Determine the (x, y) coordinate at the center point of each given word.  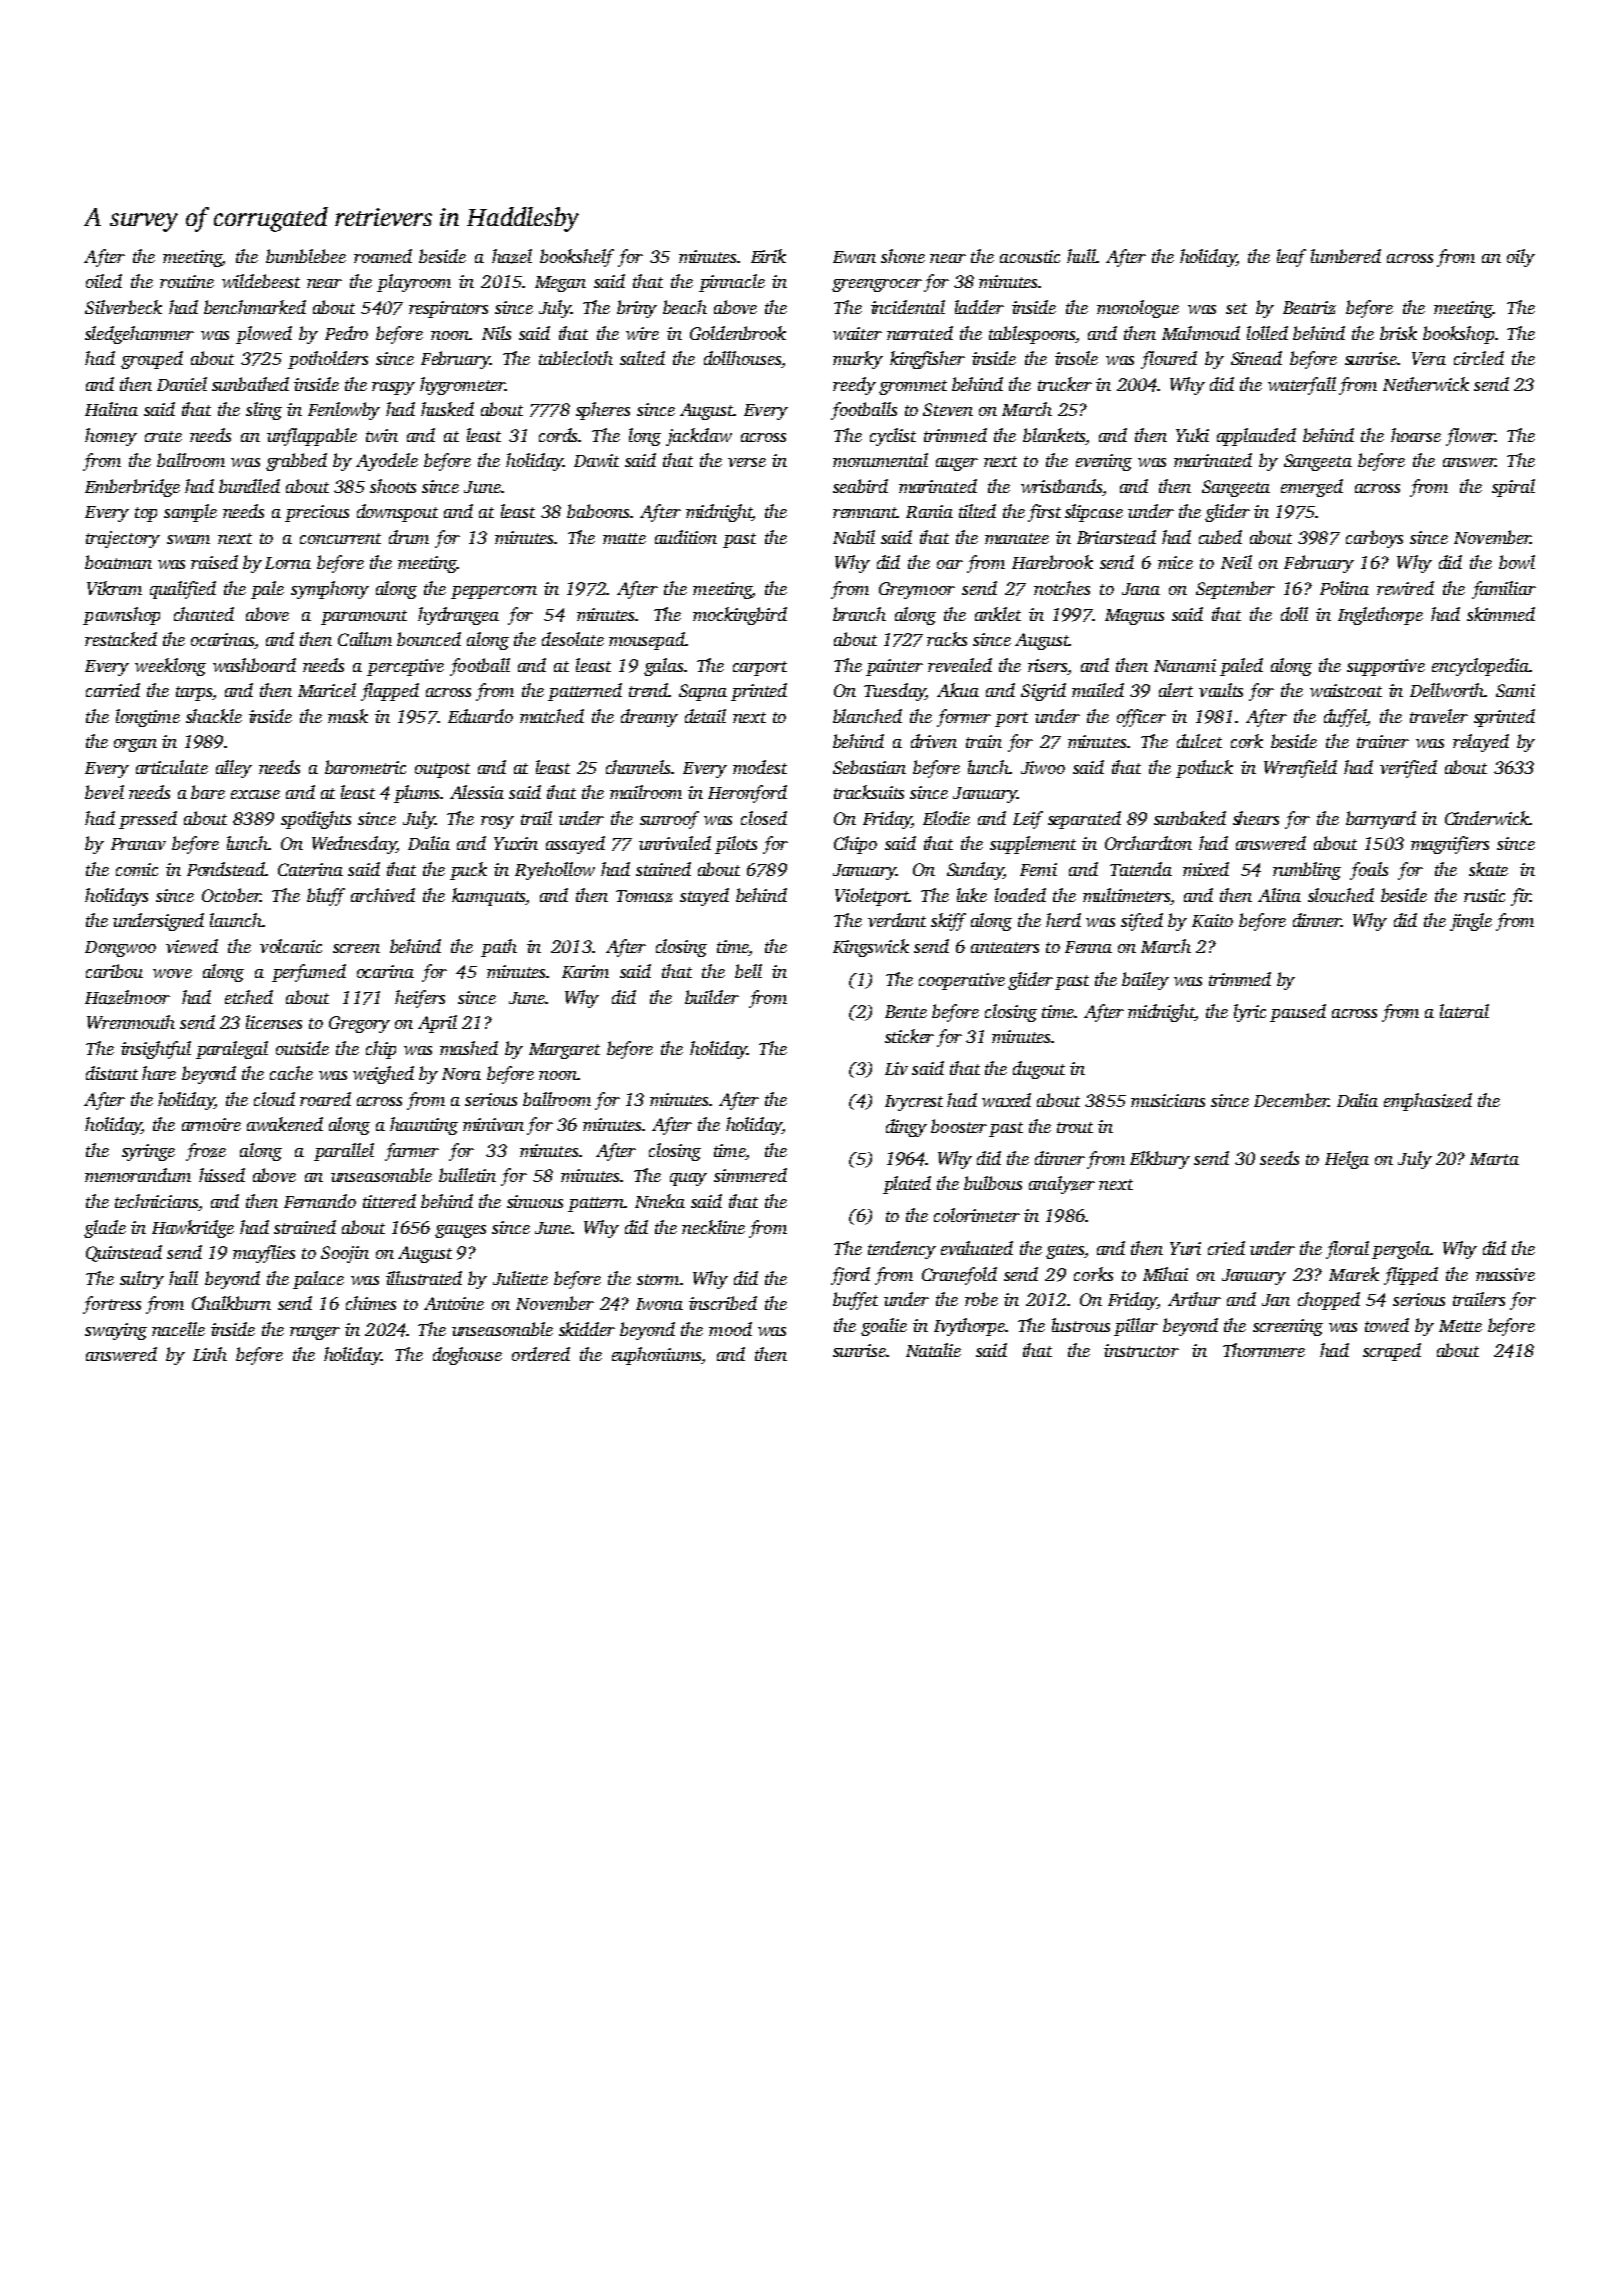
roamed (383, 256)
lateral (1464, 1011)
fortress (112, 1305)
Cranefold (959, 1276)
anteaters (1005, 947)
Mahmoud (1201, 333)
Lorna (288, 563)
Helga (1347, 1160)
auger (957, 464)
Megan (560, 284)
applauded (1256, 437)
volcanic (291, 946)
